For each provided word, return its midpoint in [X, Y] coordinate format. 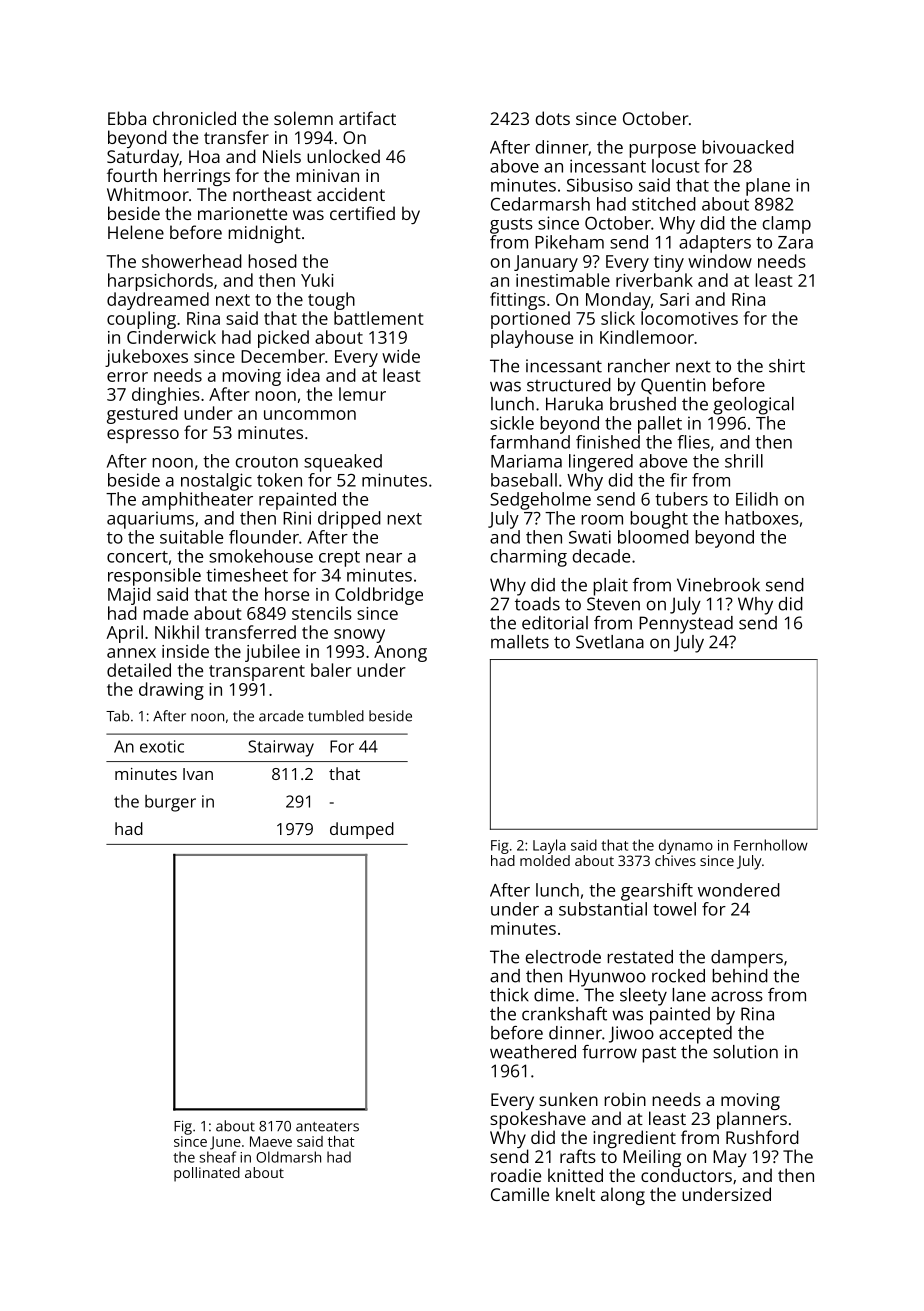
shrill [744, 461]
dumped [362, 830]
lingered [601, 463]
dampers [747, 959]
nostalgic [216, 482]
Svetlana [610, 642]
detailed [139, 670]
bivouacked [748, 147]
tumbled [336, 716]
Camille [520, 1194]
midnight [264, 234]
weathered [533, 1052]
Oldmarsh [288, 1157]
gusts [511, 226]
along [623, 1196]
